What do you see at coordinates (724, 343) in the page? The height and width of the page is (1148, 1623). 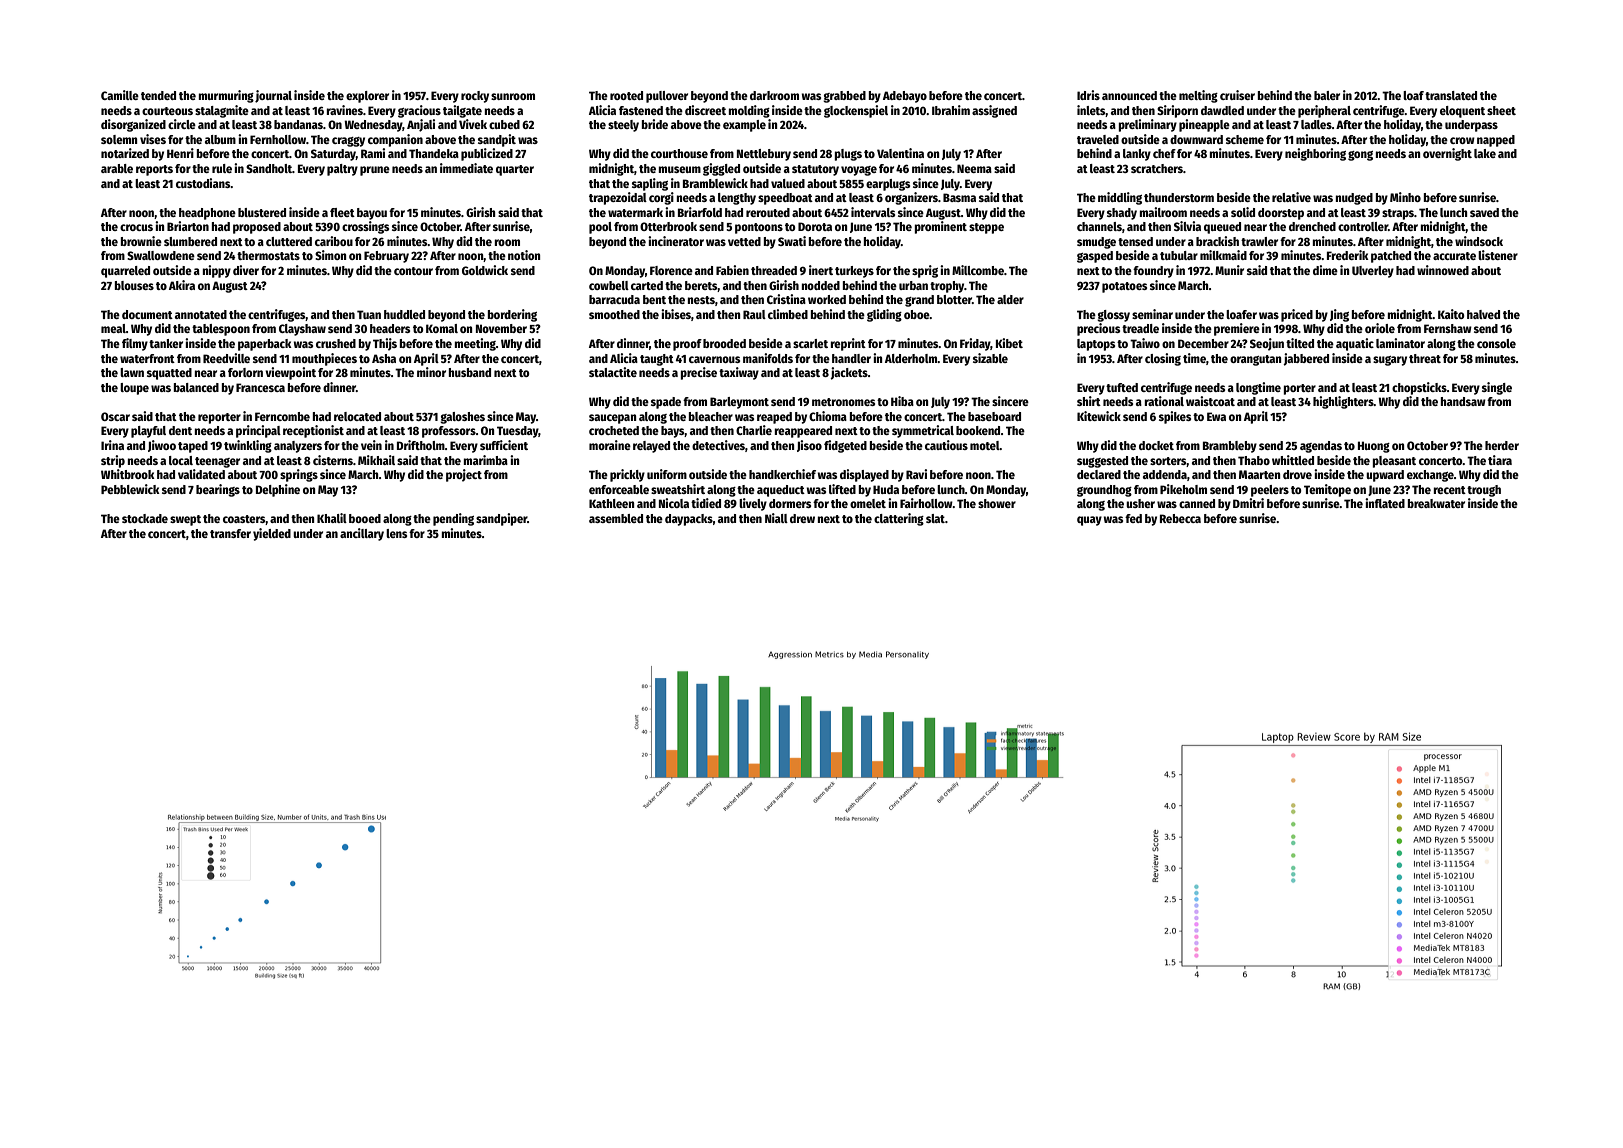 I see `brooded` at bounding box center [724, 343].
